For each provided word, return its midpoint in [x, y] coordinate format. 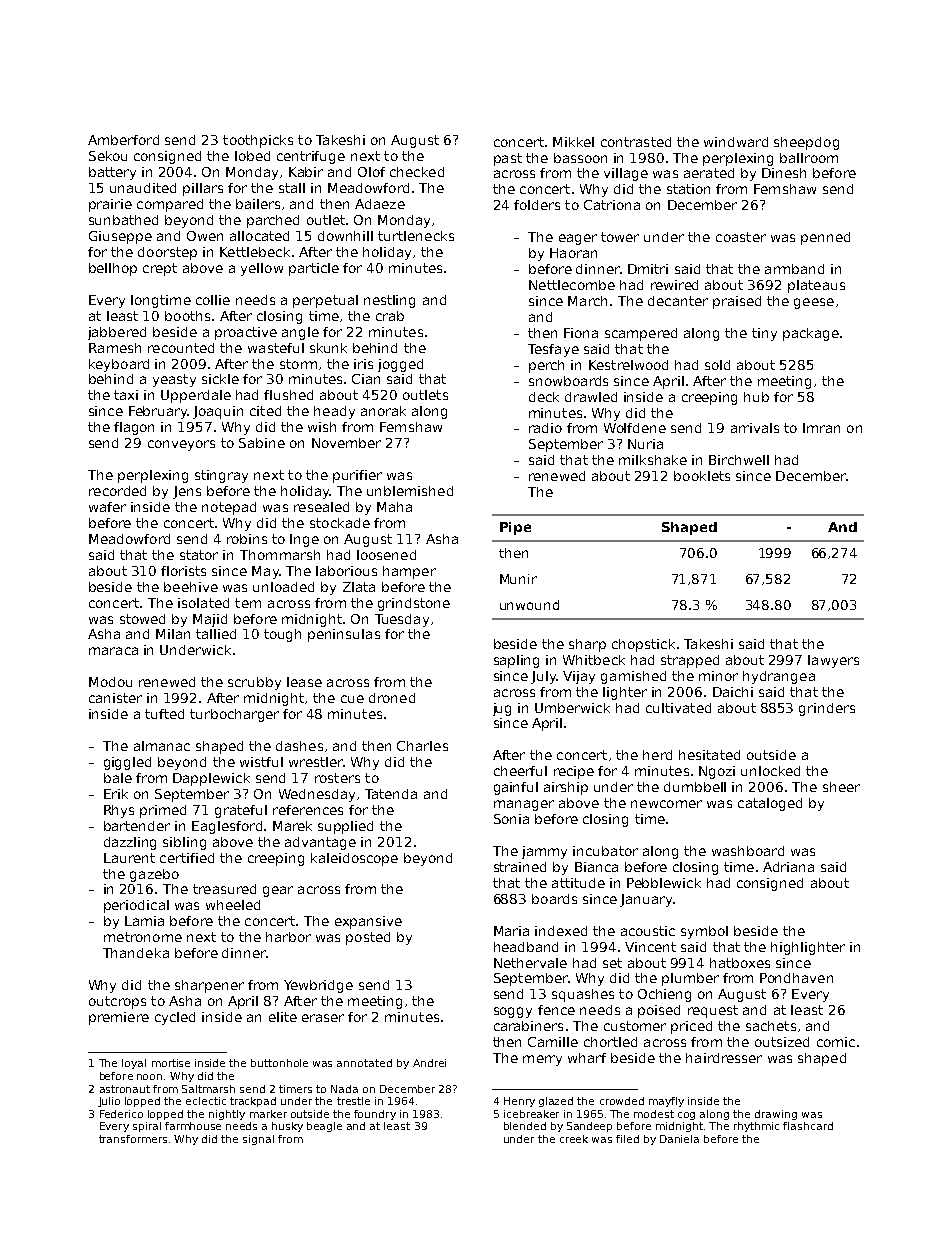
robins [247, 539]
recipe [574, 772]
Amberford [123, 140]
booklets [702, 476]
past [508, 159]
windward [736, 142]
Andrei [429, 1063]
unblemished [410, 491]
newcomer [666, 804]
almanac [162, 746]
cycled [175, 1018]
